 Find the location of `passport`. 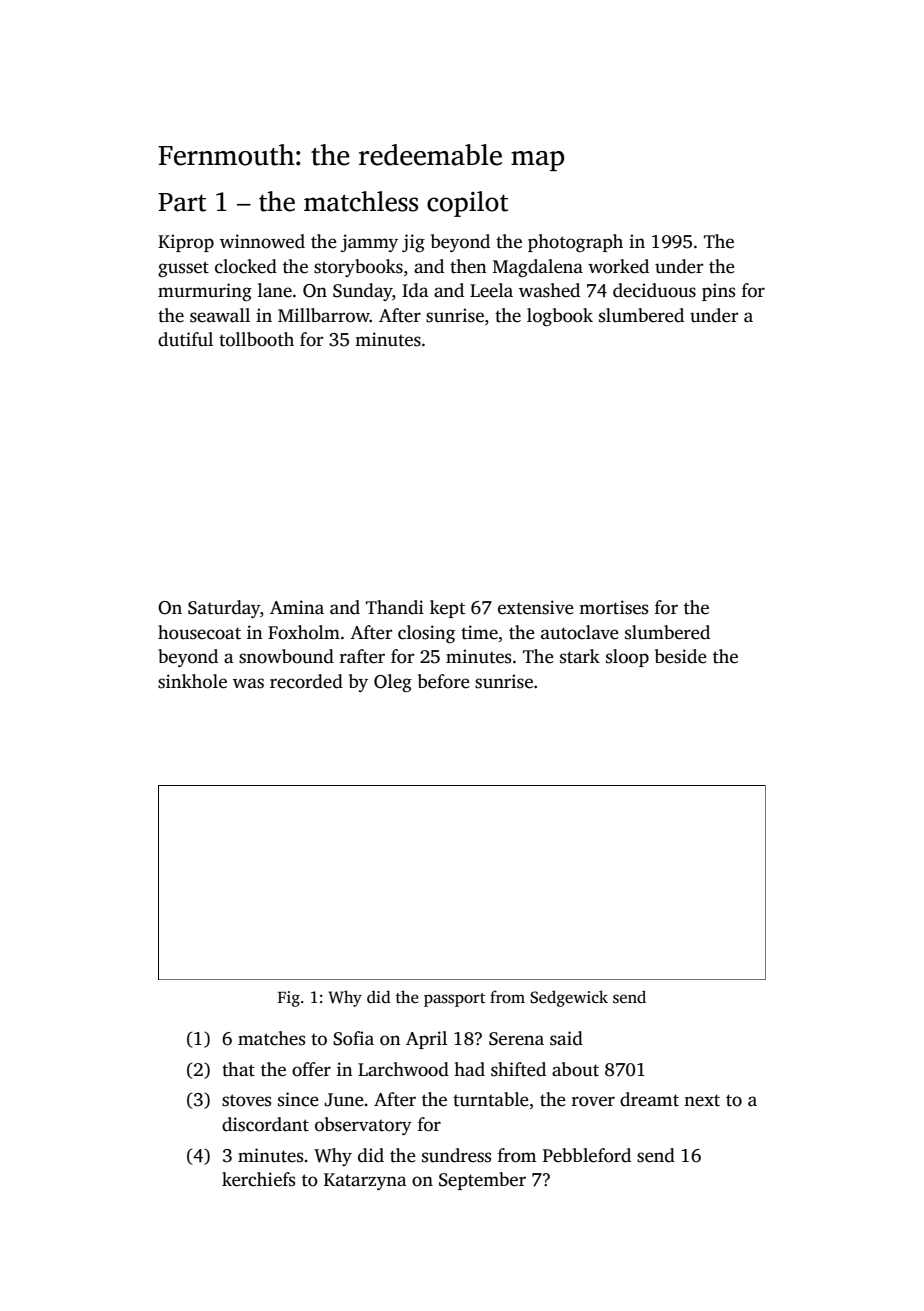

passport is located at coordinates (454, 1000).
